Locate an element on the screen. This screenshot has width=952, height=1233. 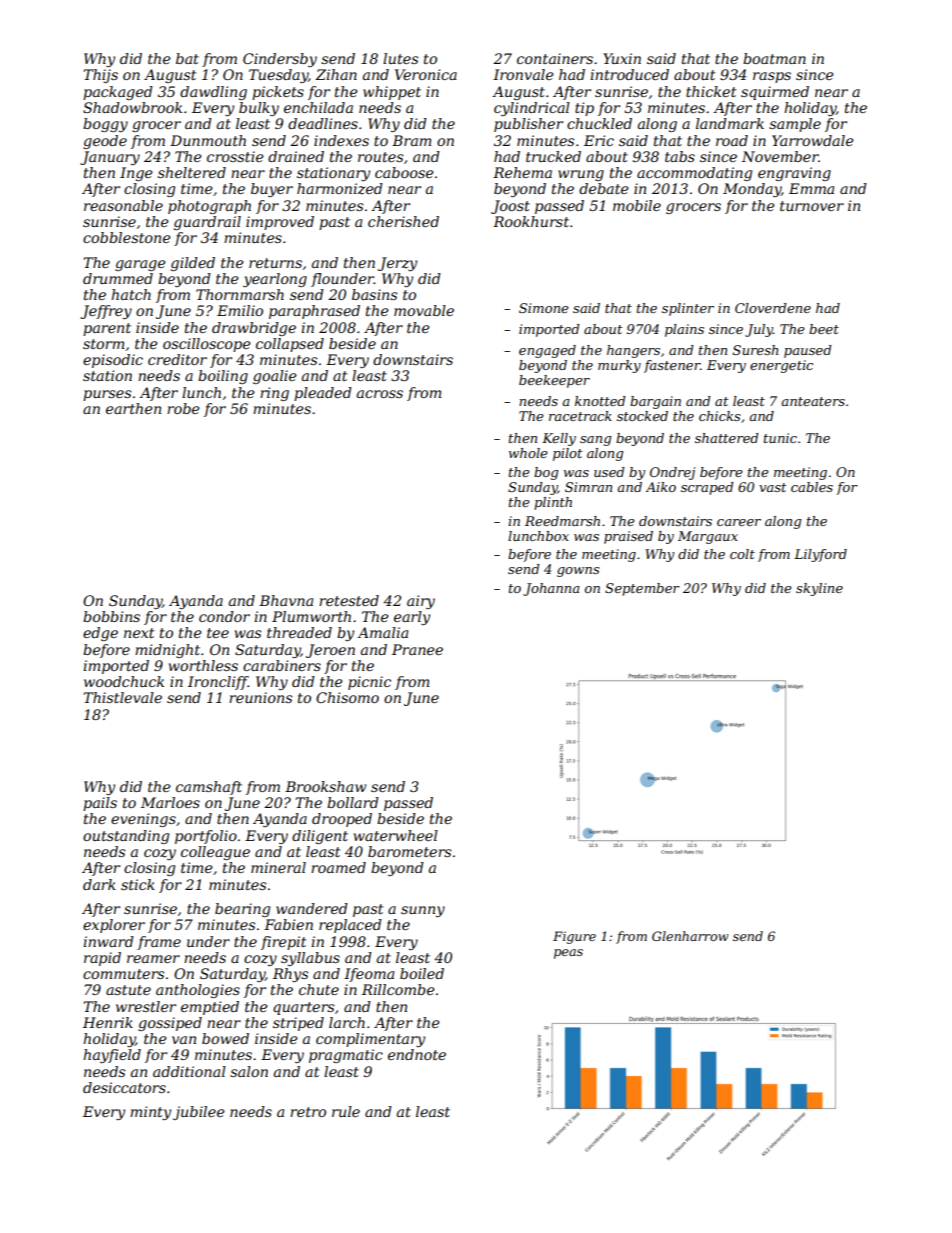
camshaft is located at coordinates (209, 788).
